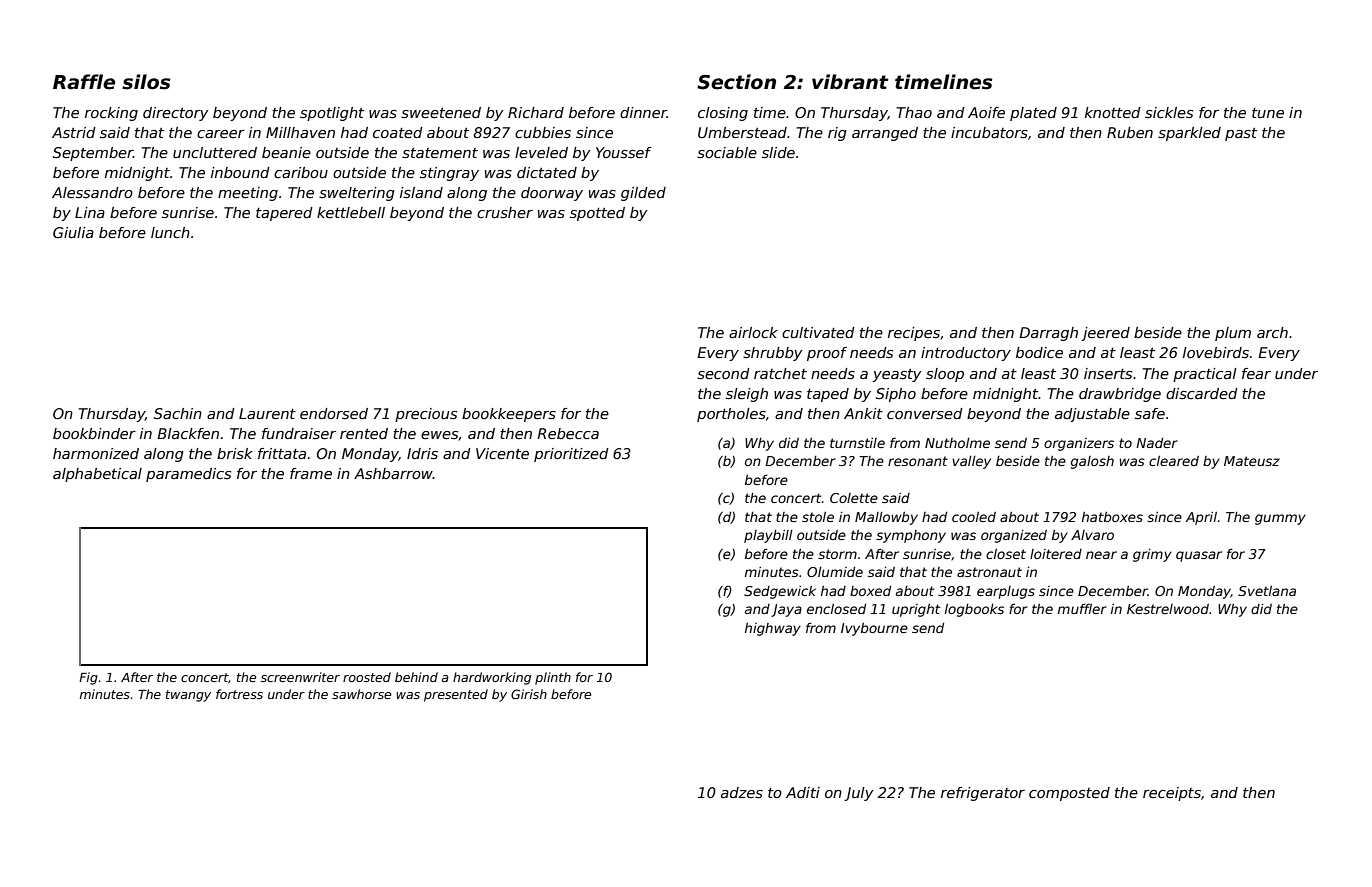 Image resolution: width=1372 pixels, height=887 pixels. I want to click on spotted, so click(597, 214).
